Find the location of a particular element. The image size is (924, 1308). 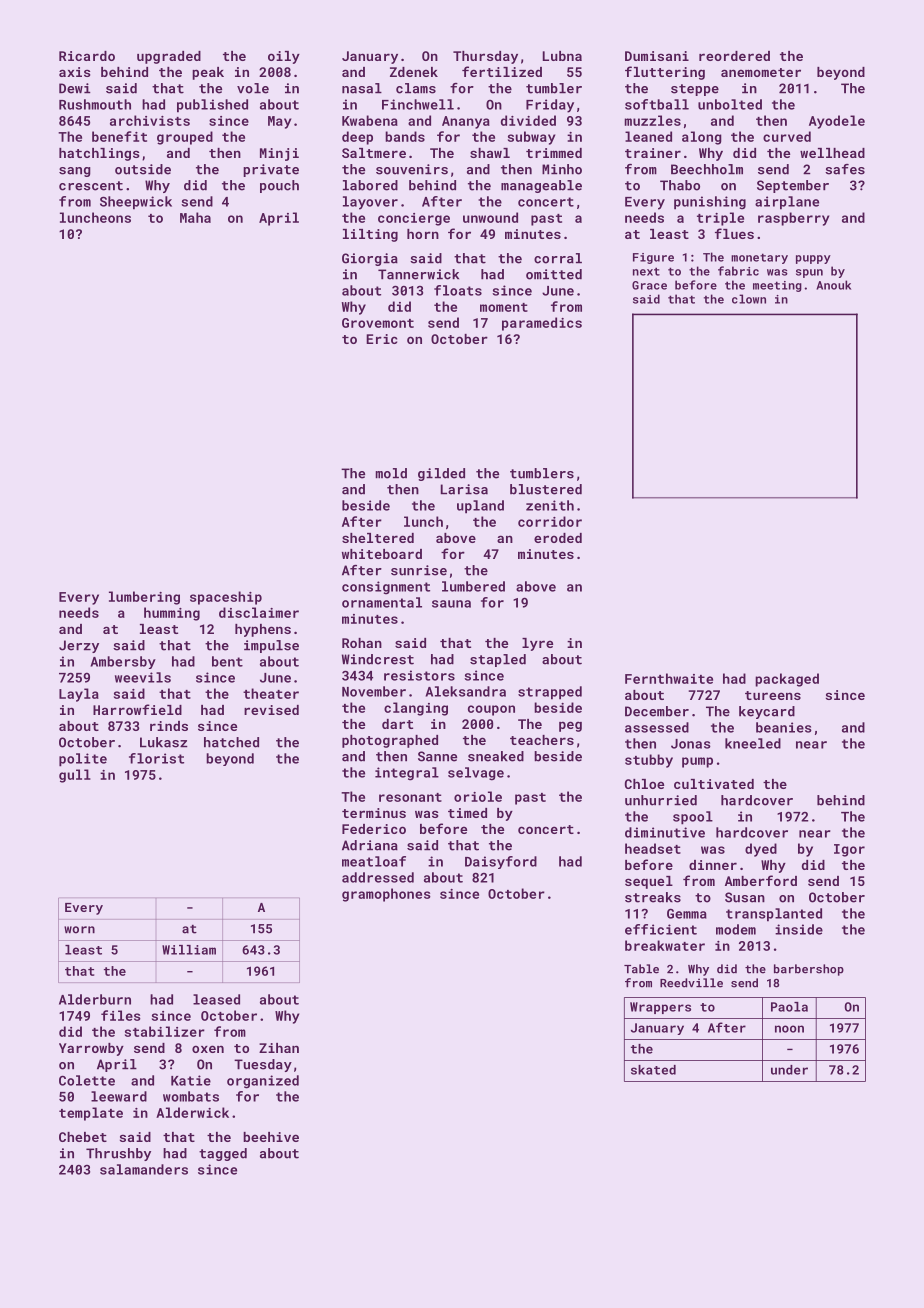

Harrowfield is located at coordinates (137, 709).
